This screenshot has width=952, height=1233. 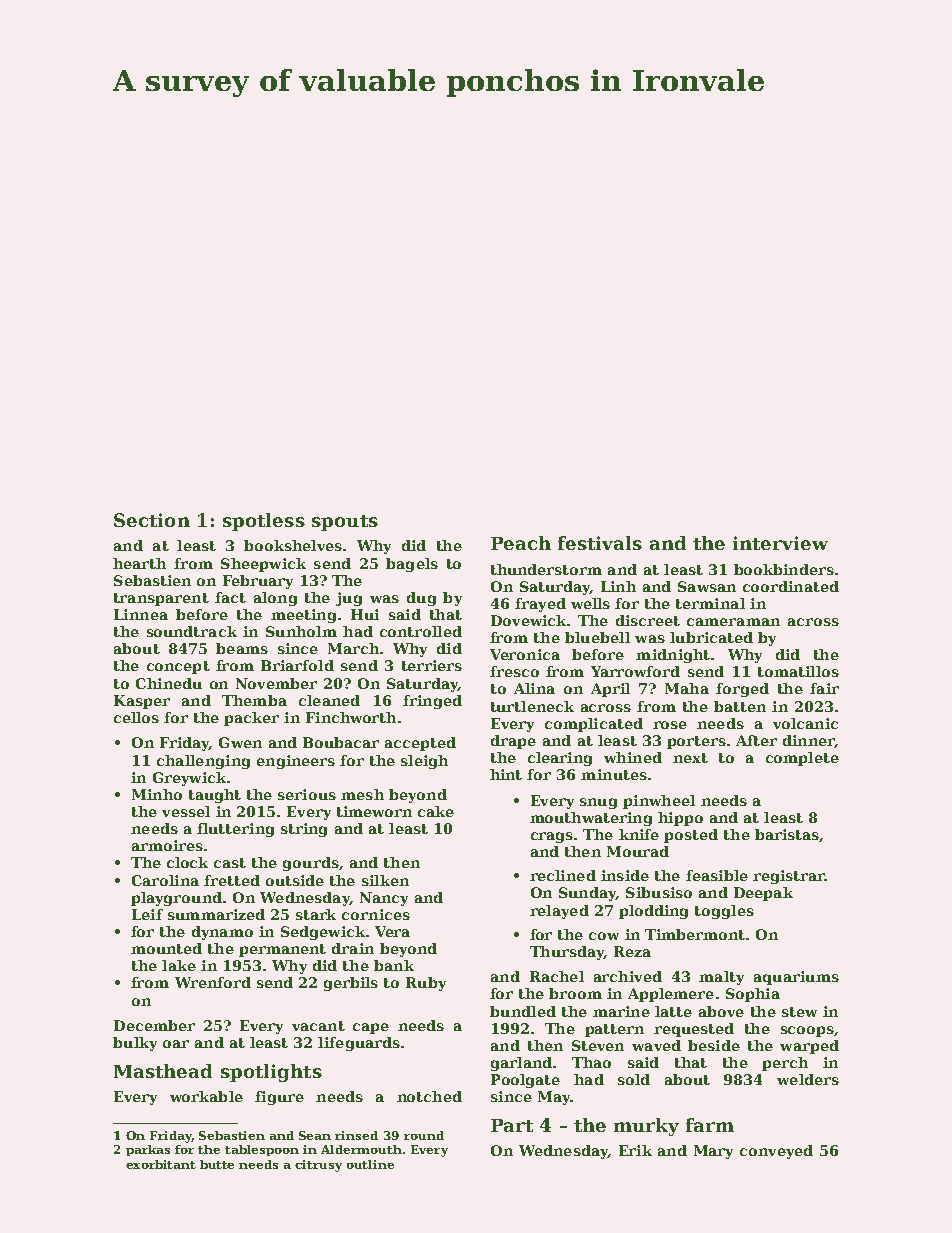 I want to click on Section, so click(x=152, y=520).
